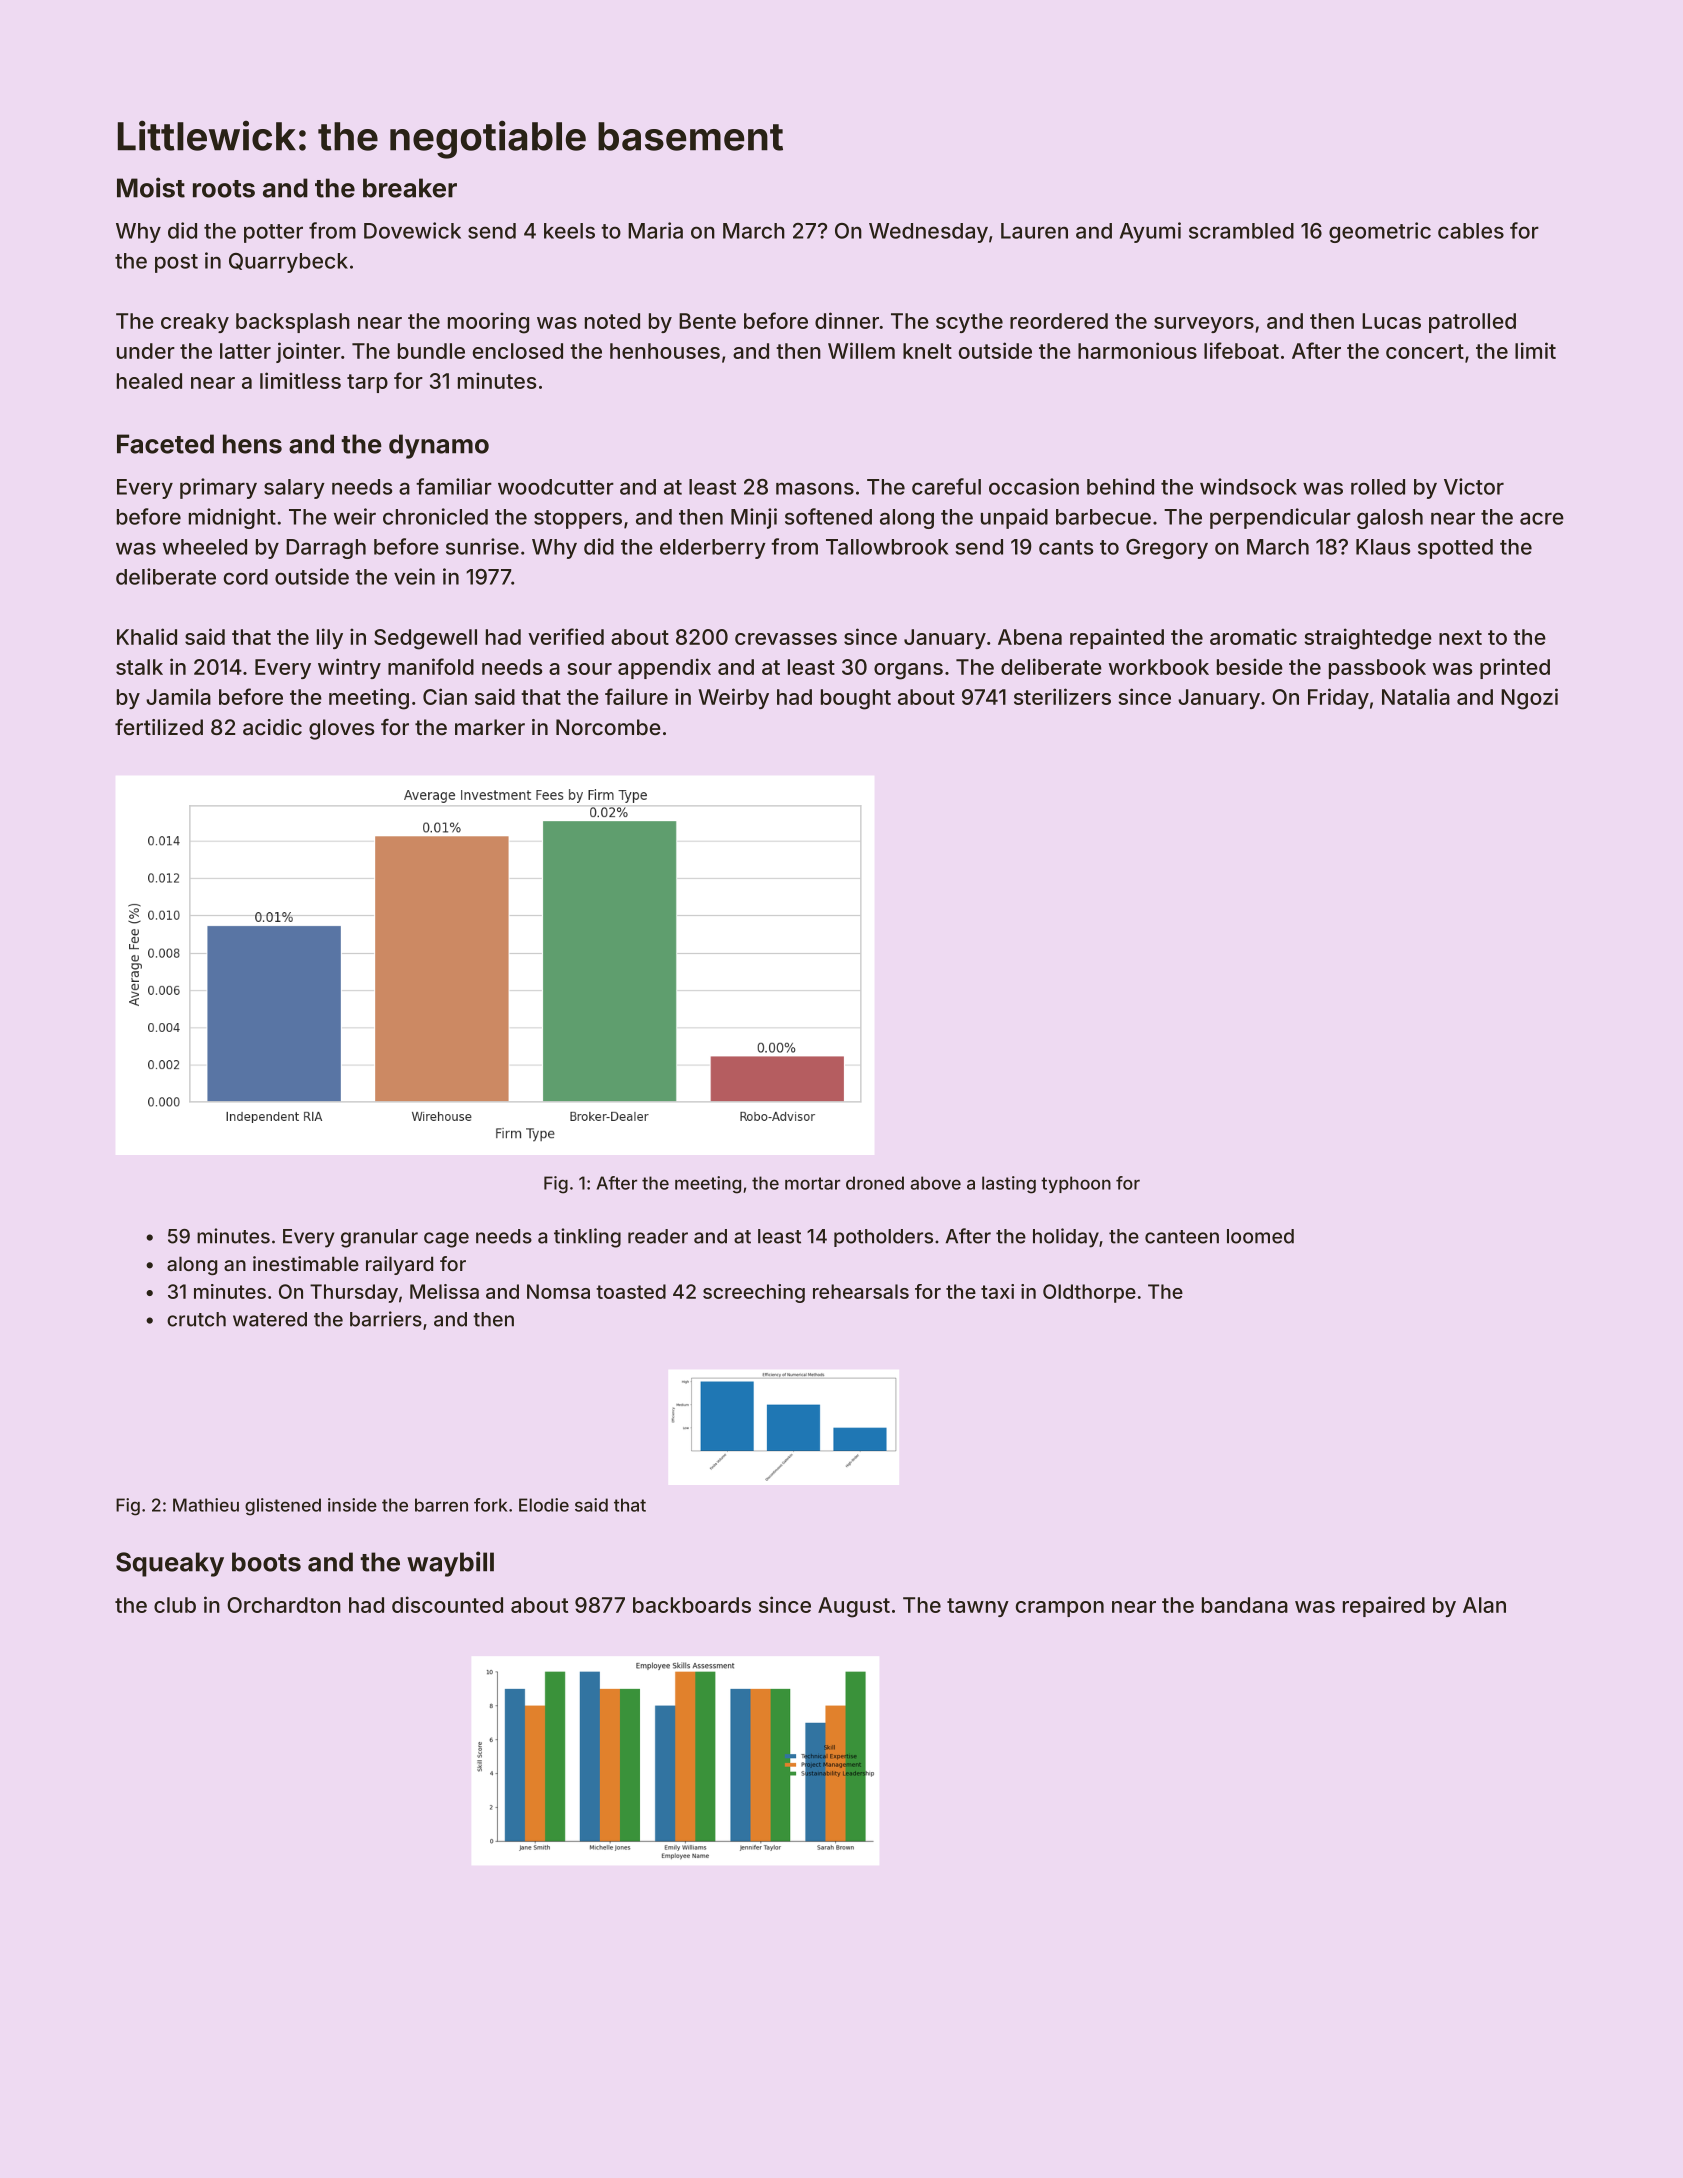  What do you see at coordinates (1260, 1236) in the screenshot?
I see `loomed` at bounding box center [1260, 1236].
